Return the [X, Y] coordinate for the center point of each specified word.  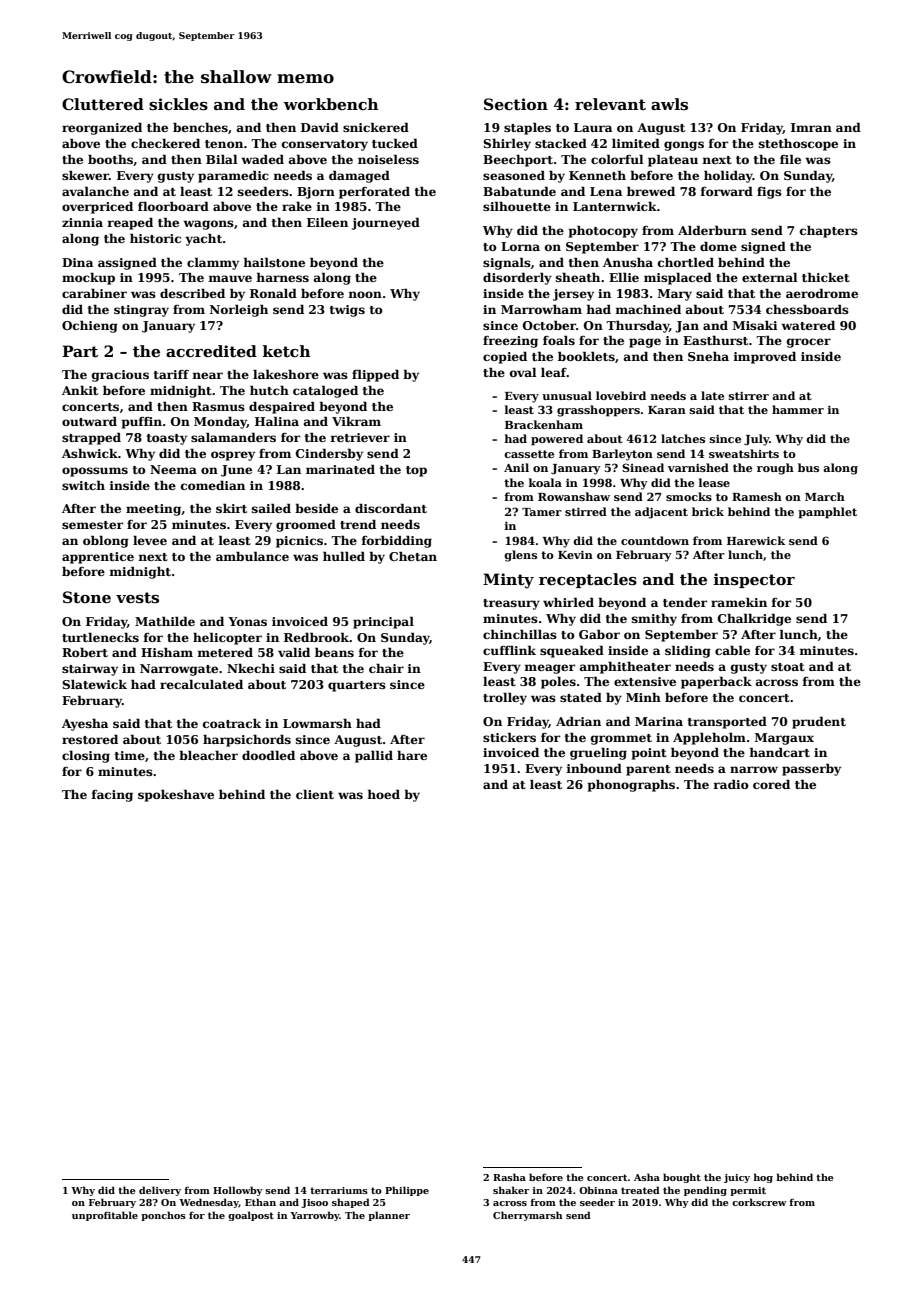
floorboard [173, 206]
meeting [153, 510]
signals [507, 263]
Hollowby [238, 1191]
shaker [511, 1190]
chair [386, 668]
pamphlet [827, 513]
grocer [809, 343]
